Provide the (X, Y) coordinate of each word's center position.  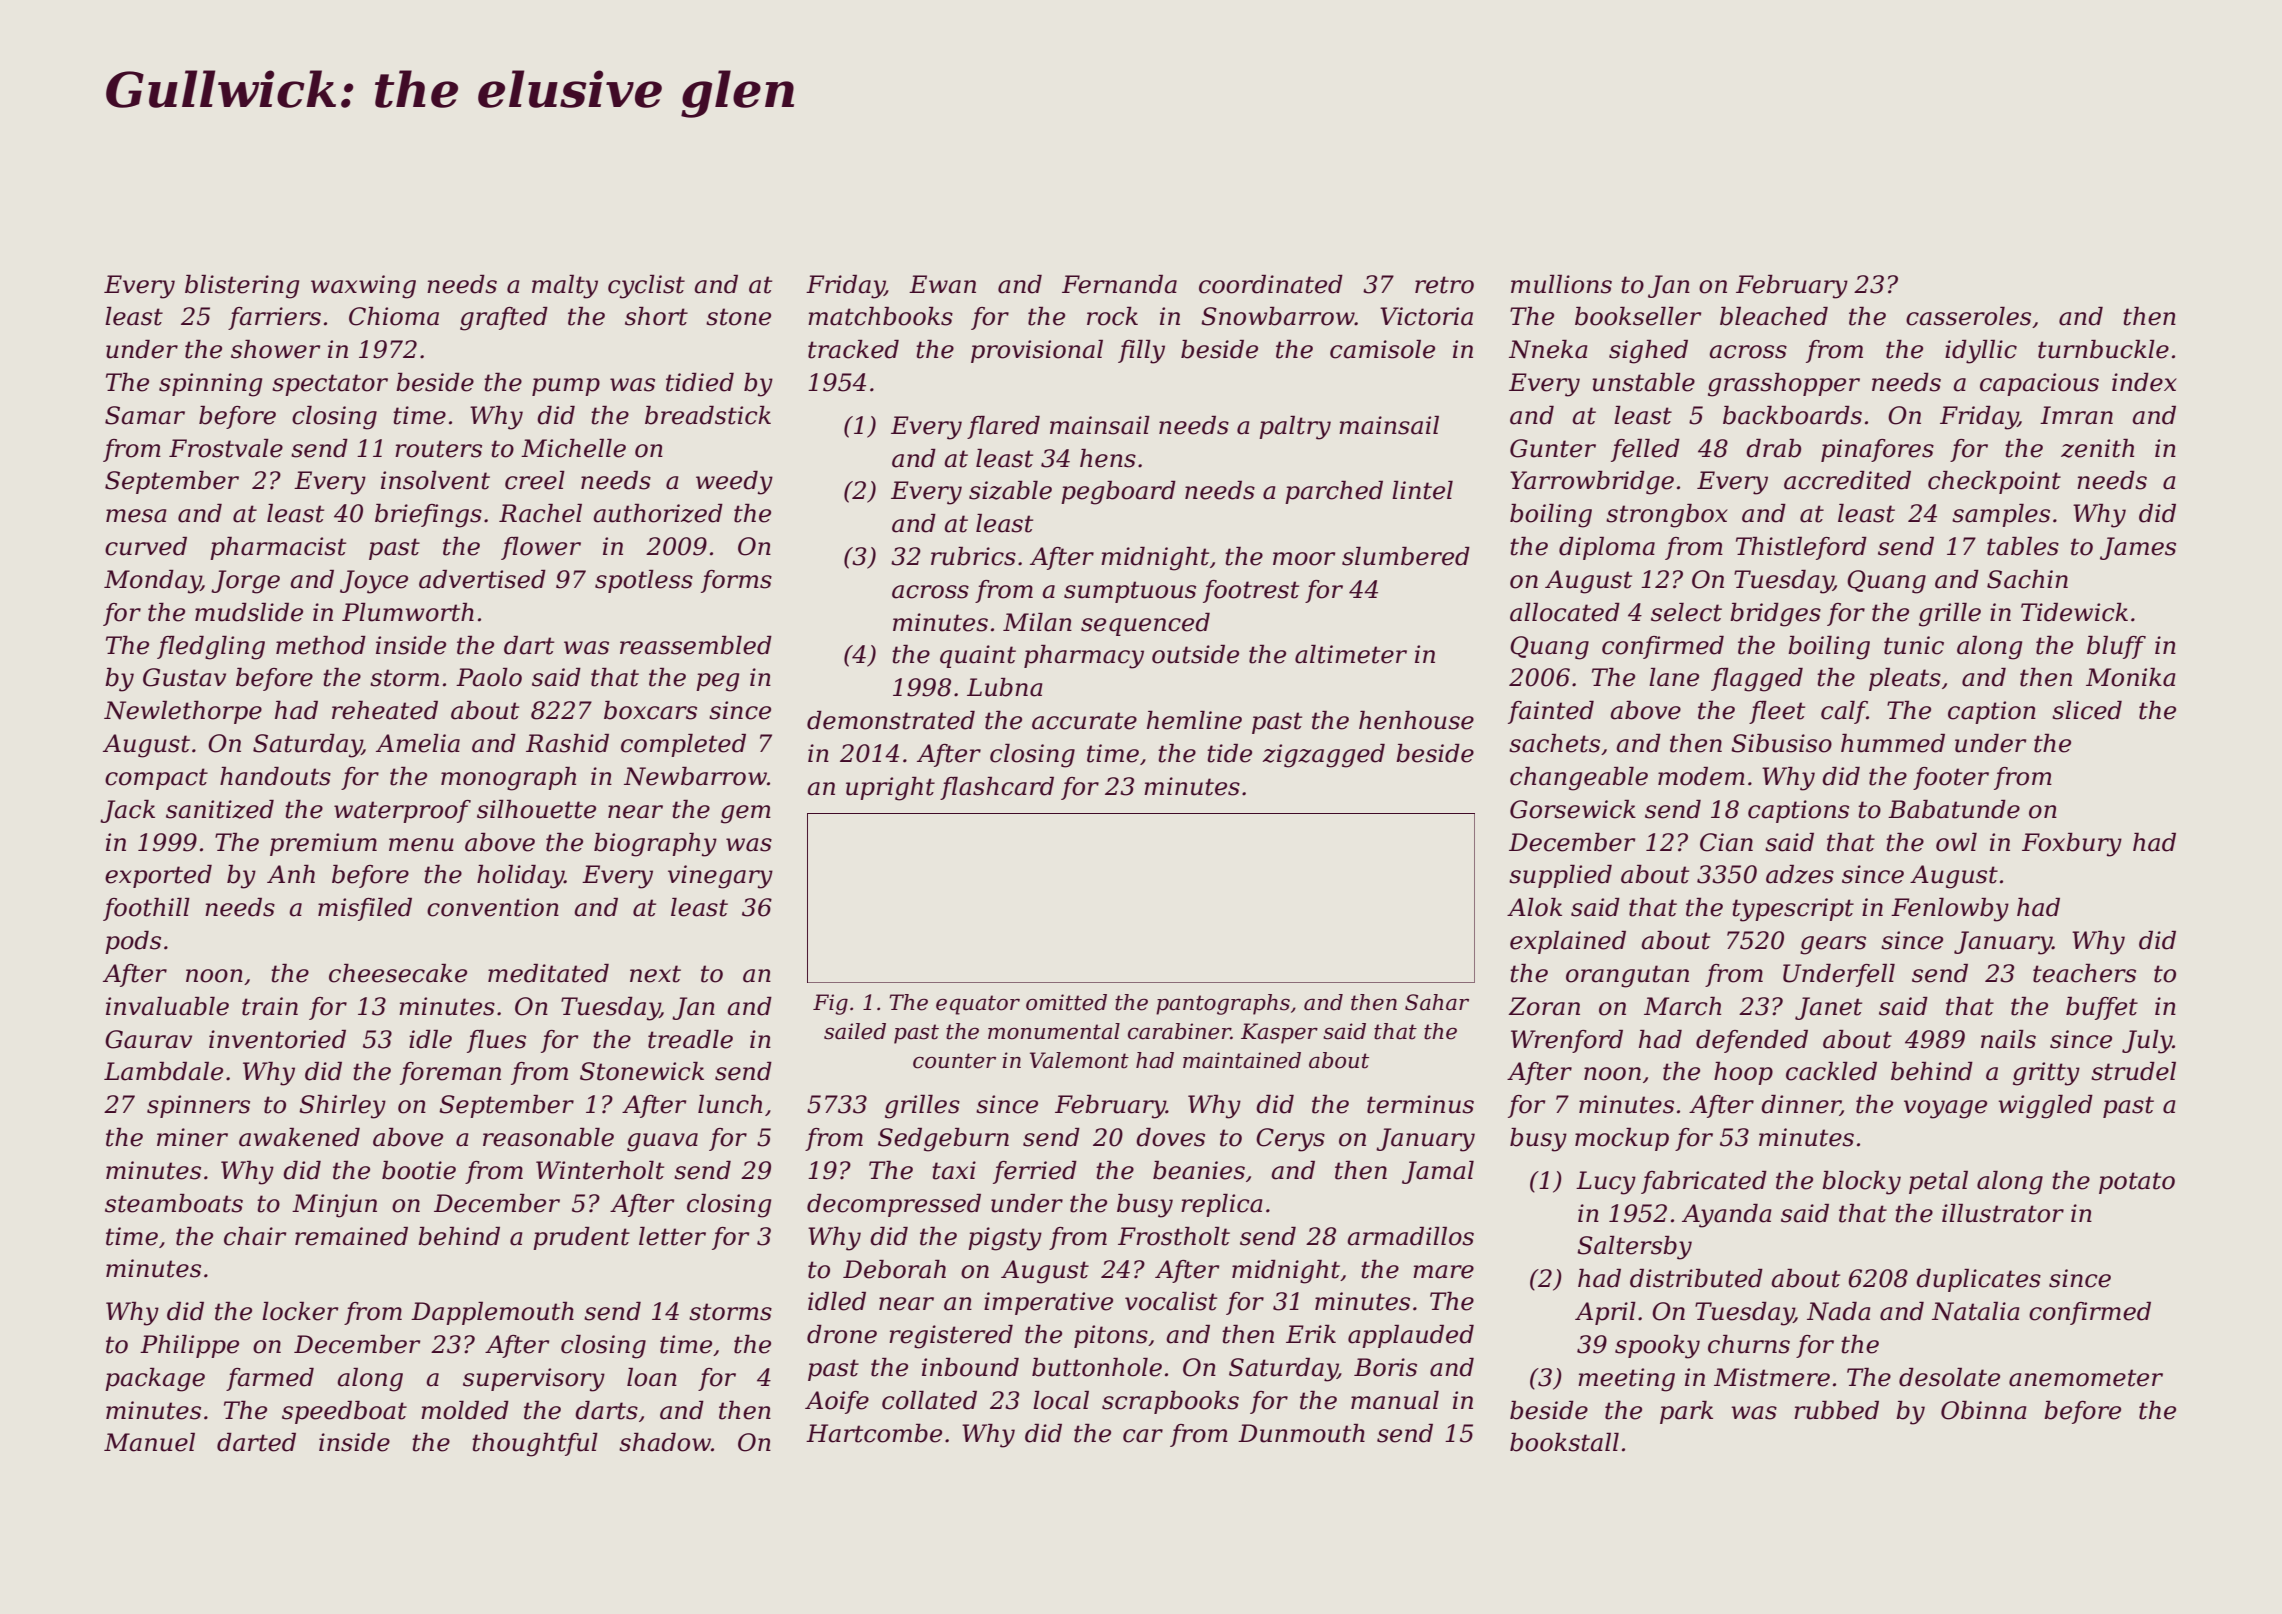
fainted (1551, 712)
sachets (1554, 743)
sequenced (1145, 624)
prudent (581, 1238)
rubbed (1836, 1410)
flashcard (997, 788)
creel (535, 480)
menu (421, 845)
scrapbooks (1170, 1402)
